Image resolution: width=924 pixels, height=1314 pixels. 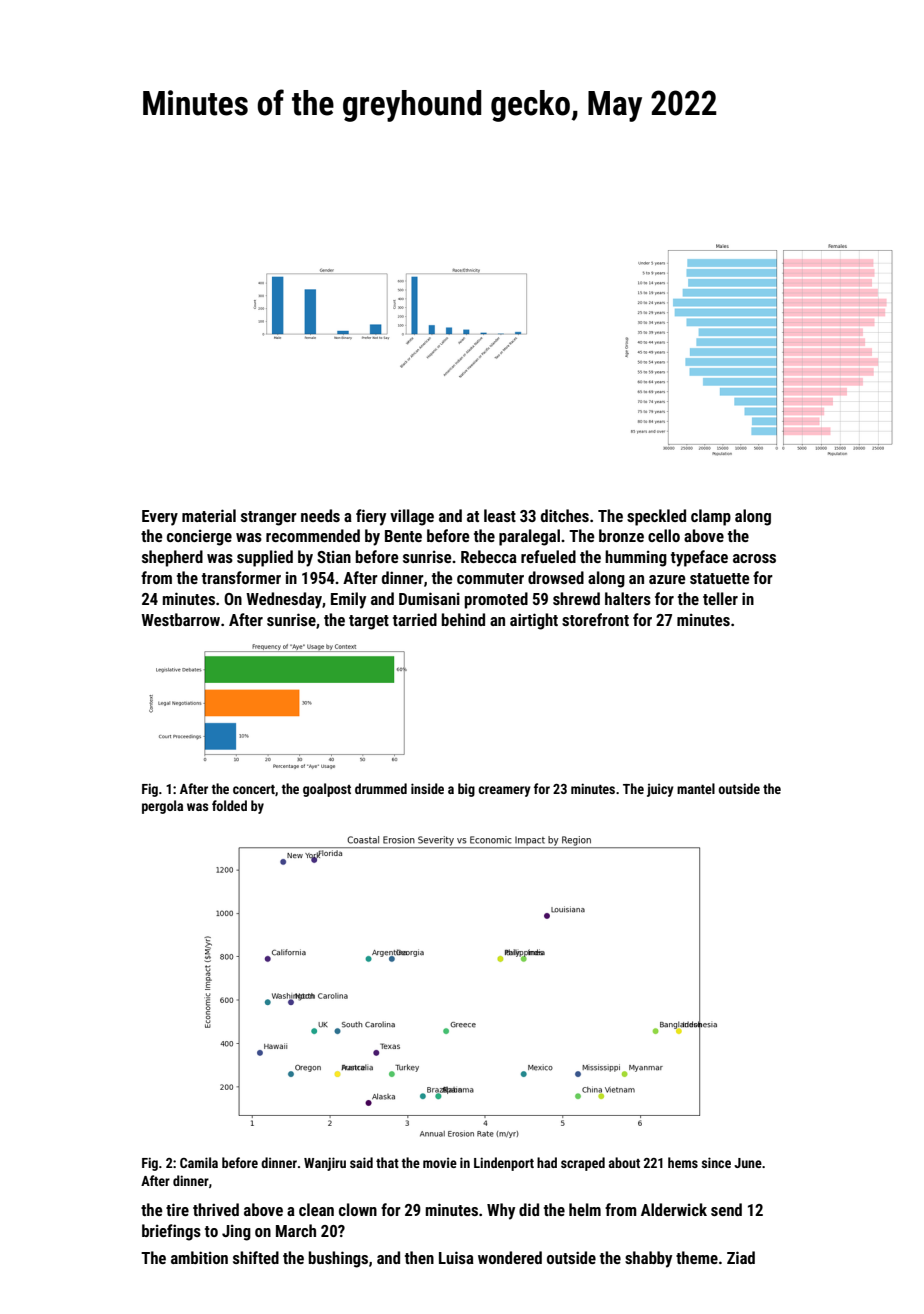 I want to click on had, so click(x=547, y=1162).
